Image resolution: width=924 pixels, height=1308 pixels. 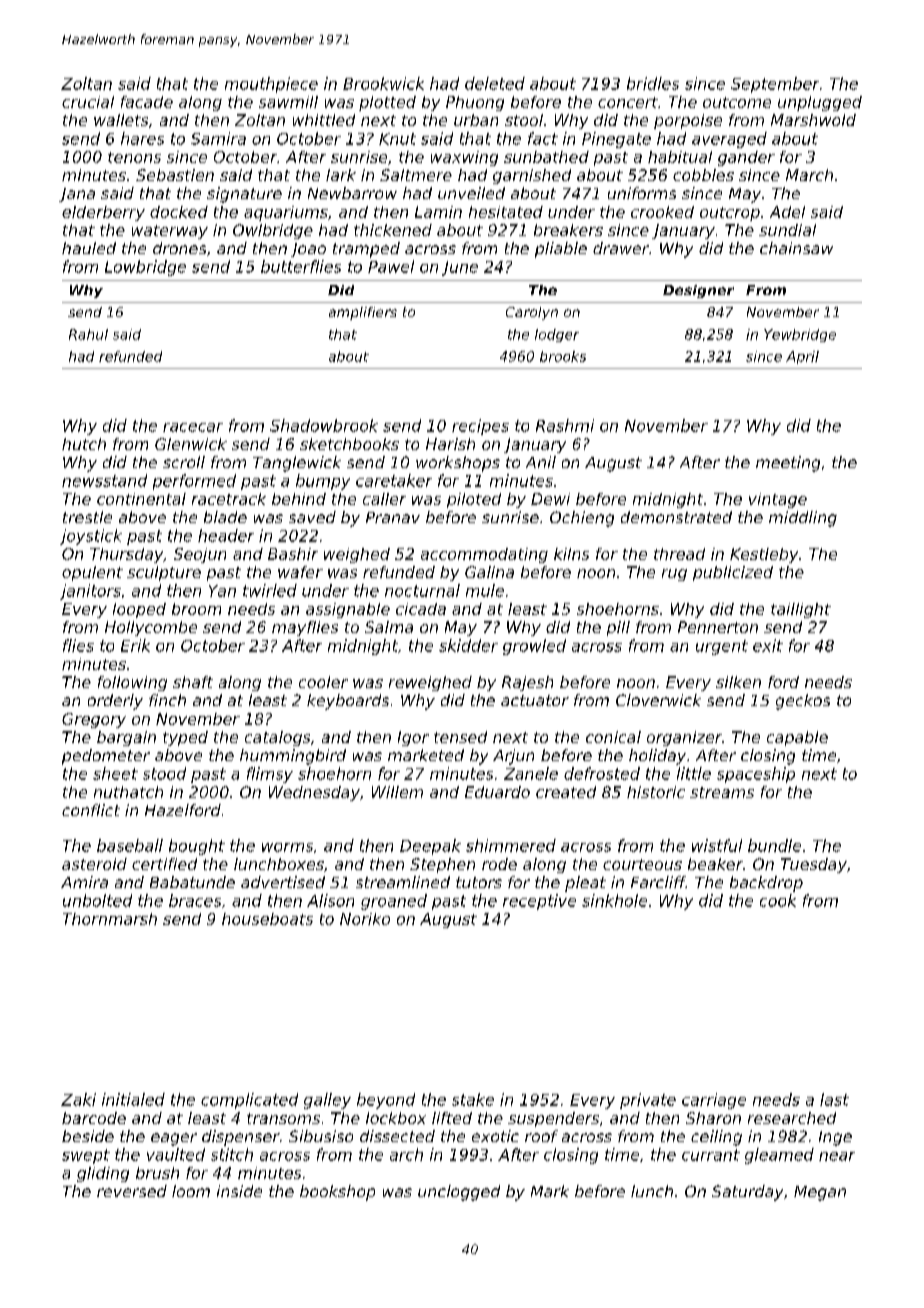 I want to click on created, so click(x=566, y=792).
